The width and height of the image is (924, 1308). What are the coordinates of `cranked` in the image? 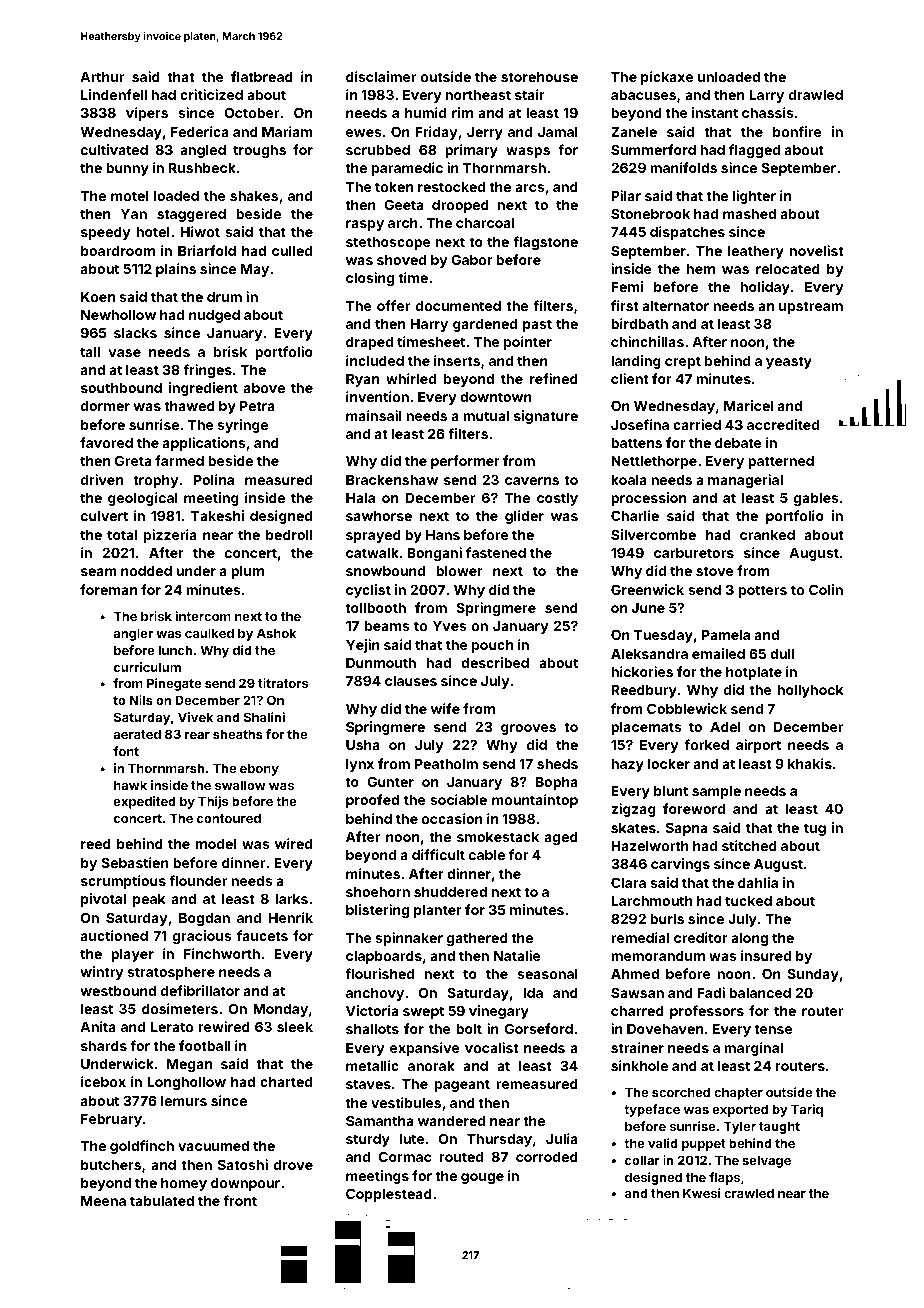 It's located at (767, 535).
